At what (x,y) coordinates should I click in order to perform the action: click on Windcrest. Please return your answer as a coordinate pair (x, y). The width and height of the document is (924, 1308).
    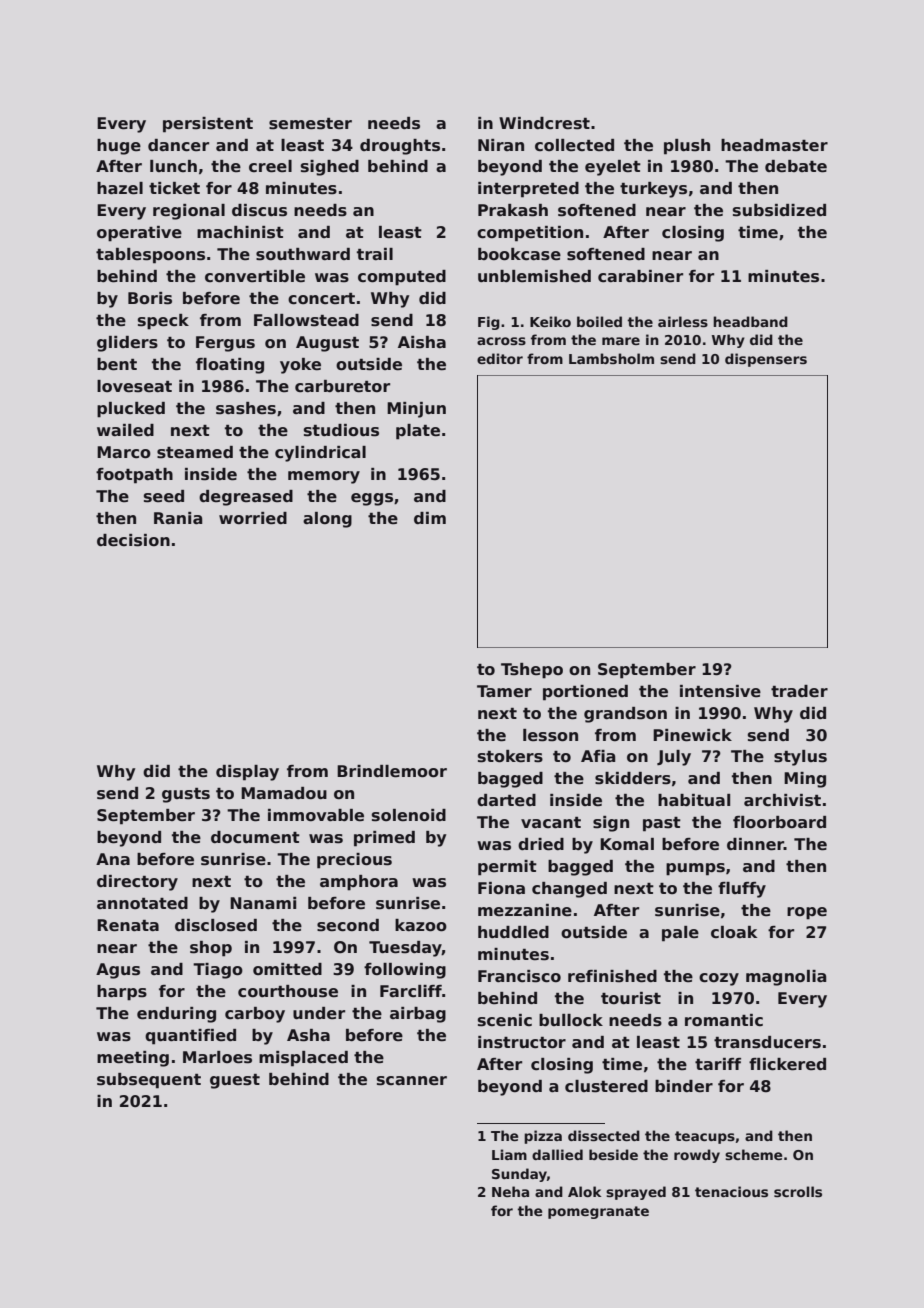
    Looking at the image, I should click on (544, 123).
